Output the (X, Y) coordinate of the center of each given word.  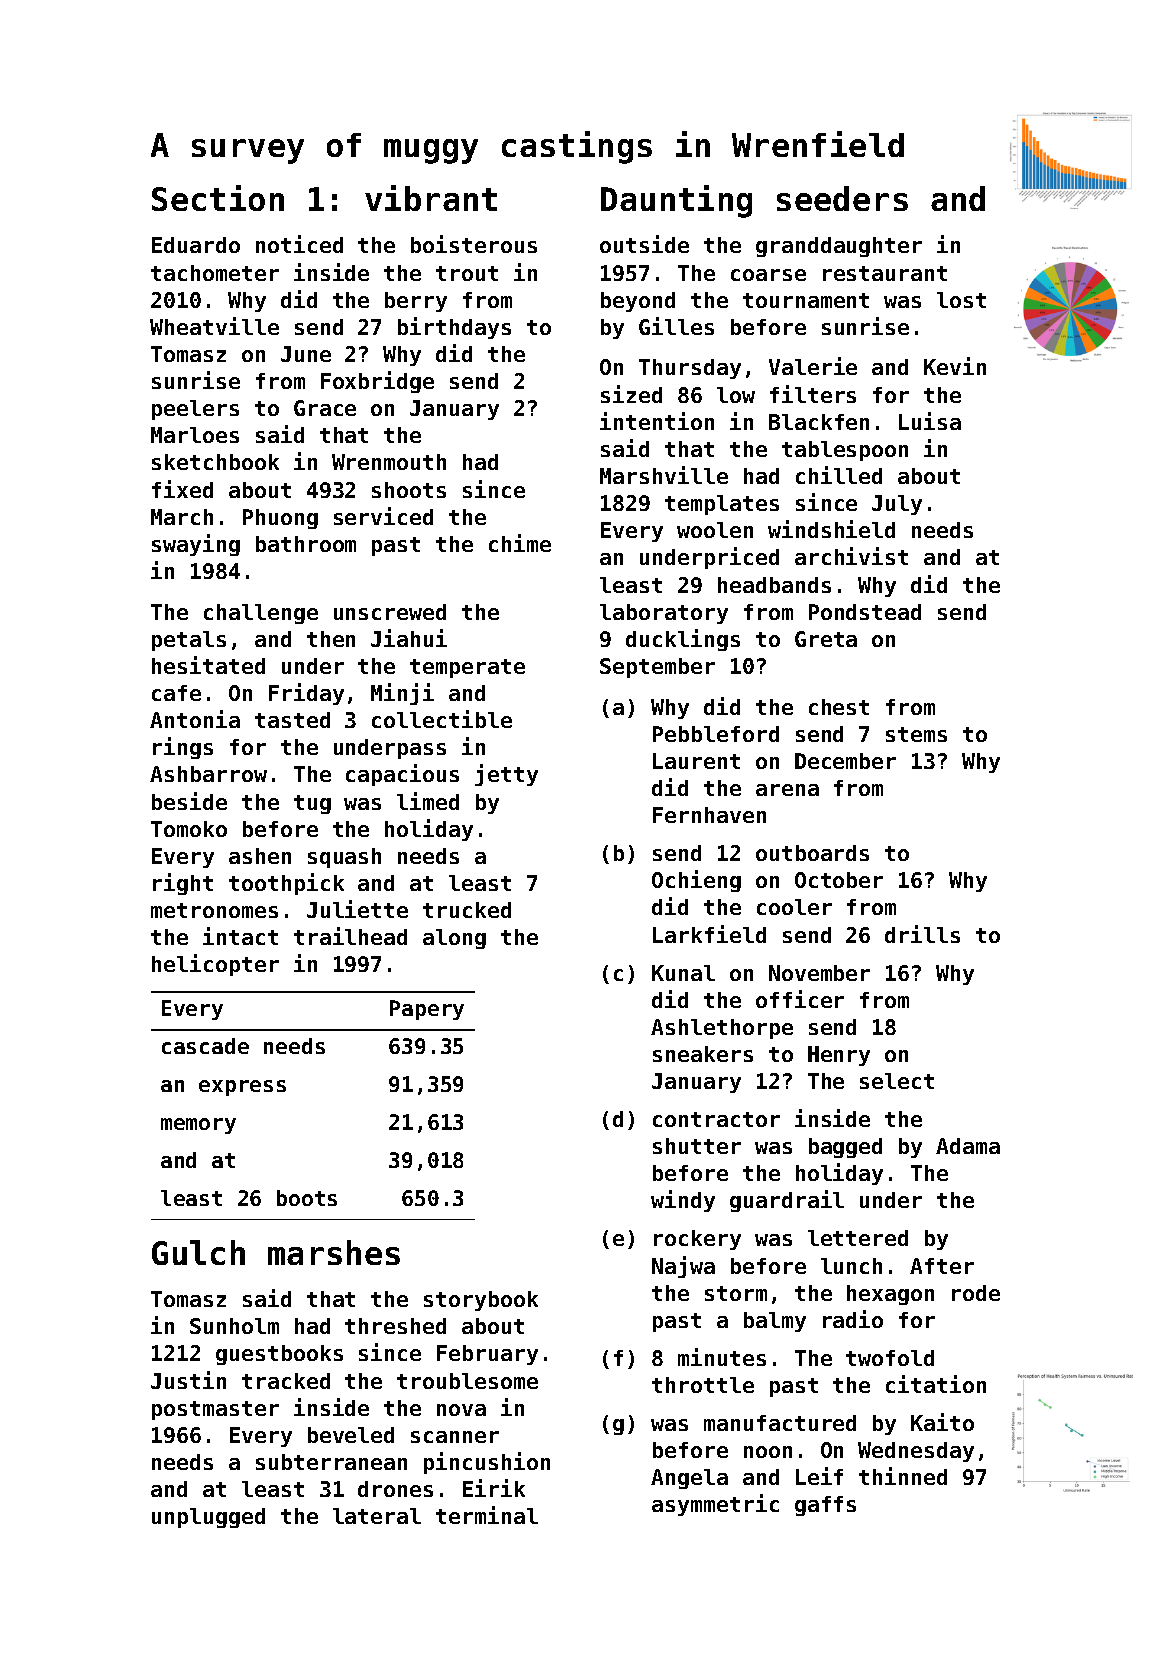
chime (520, 543)
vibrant (431, 198)
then (331, 639)
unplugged (208, 1518)
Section (218, 198)
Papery (427, 1010)
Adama (968, 1146)
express (242, 1088)
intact (240, 936)
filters (813, 394)
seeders (842, 198)
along (454, 939)
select (897, 1081)
